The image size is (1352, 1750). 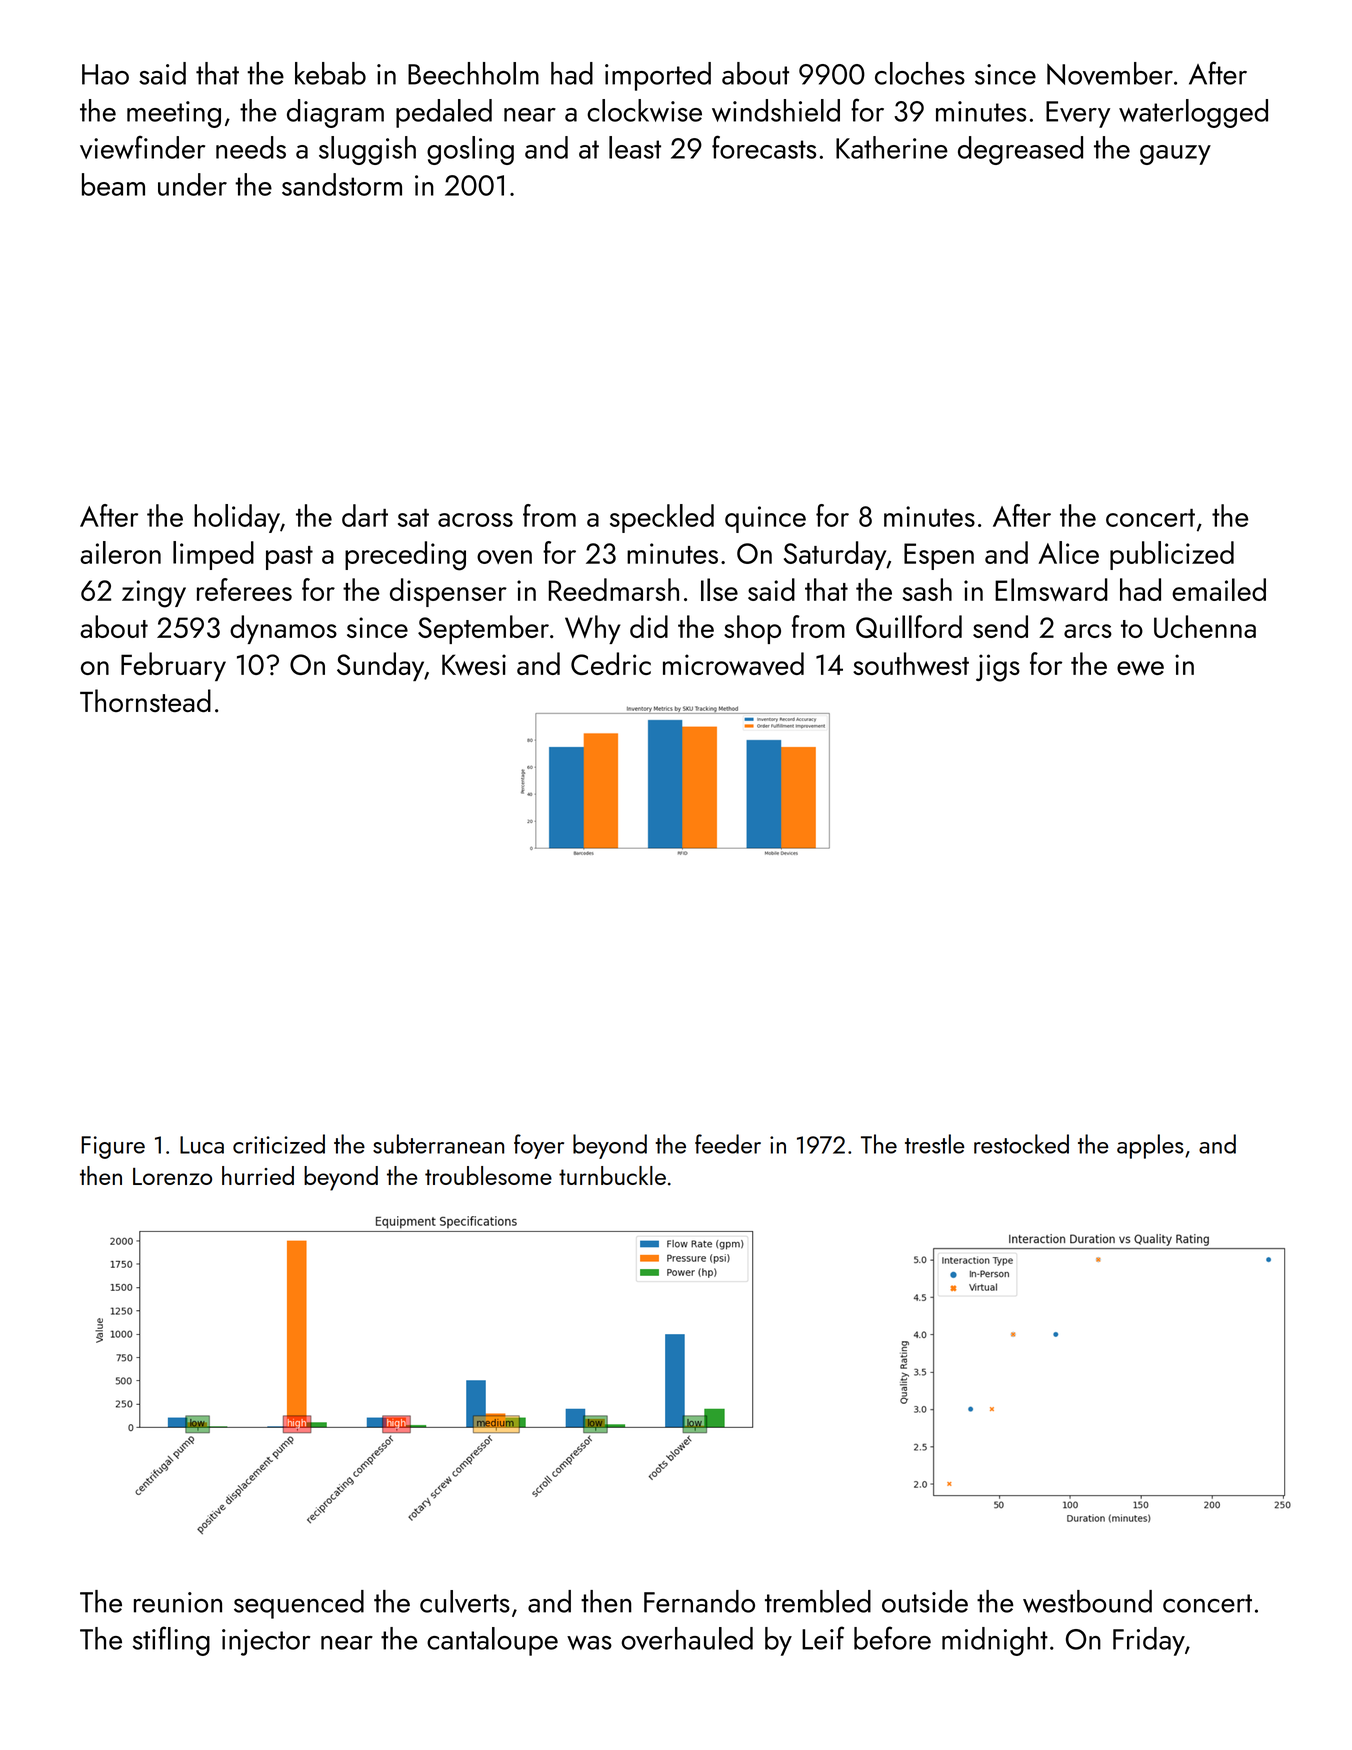 I want to click on Thornstead, so click(x=145, y=700).
